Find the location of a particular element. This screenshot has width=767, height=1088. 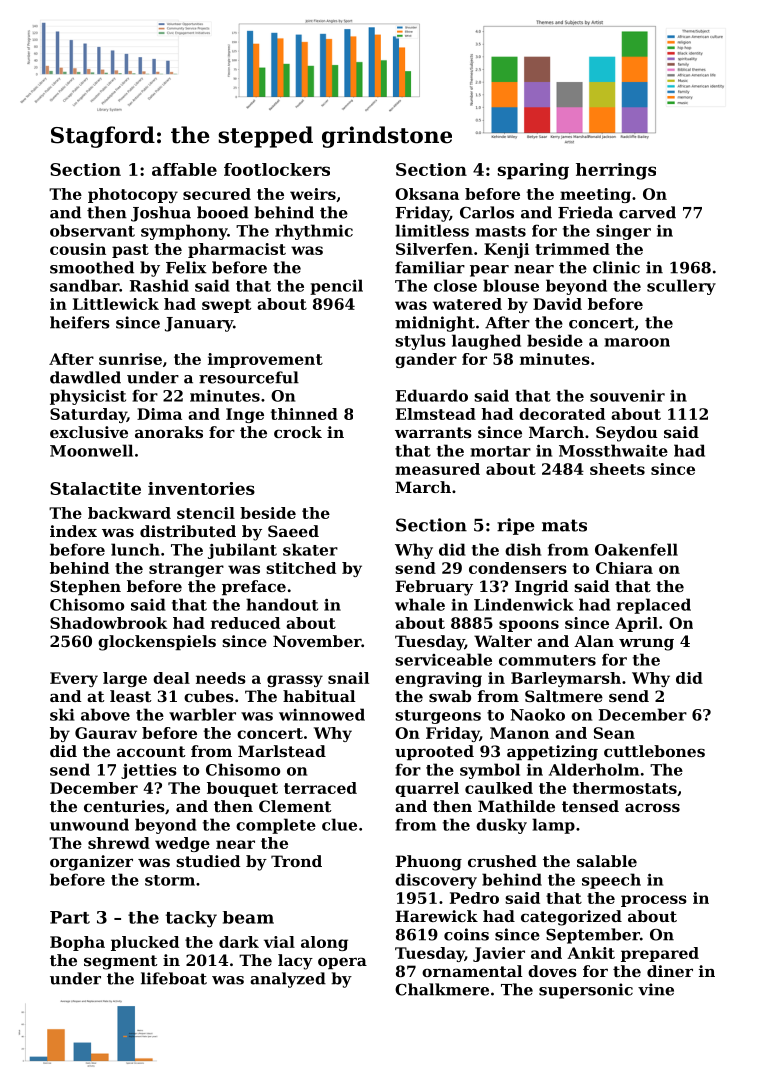

deal is located at coordinates (171, 678).
